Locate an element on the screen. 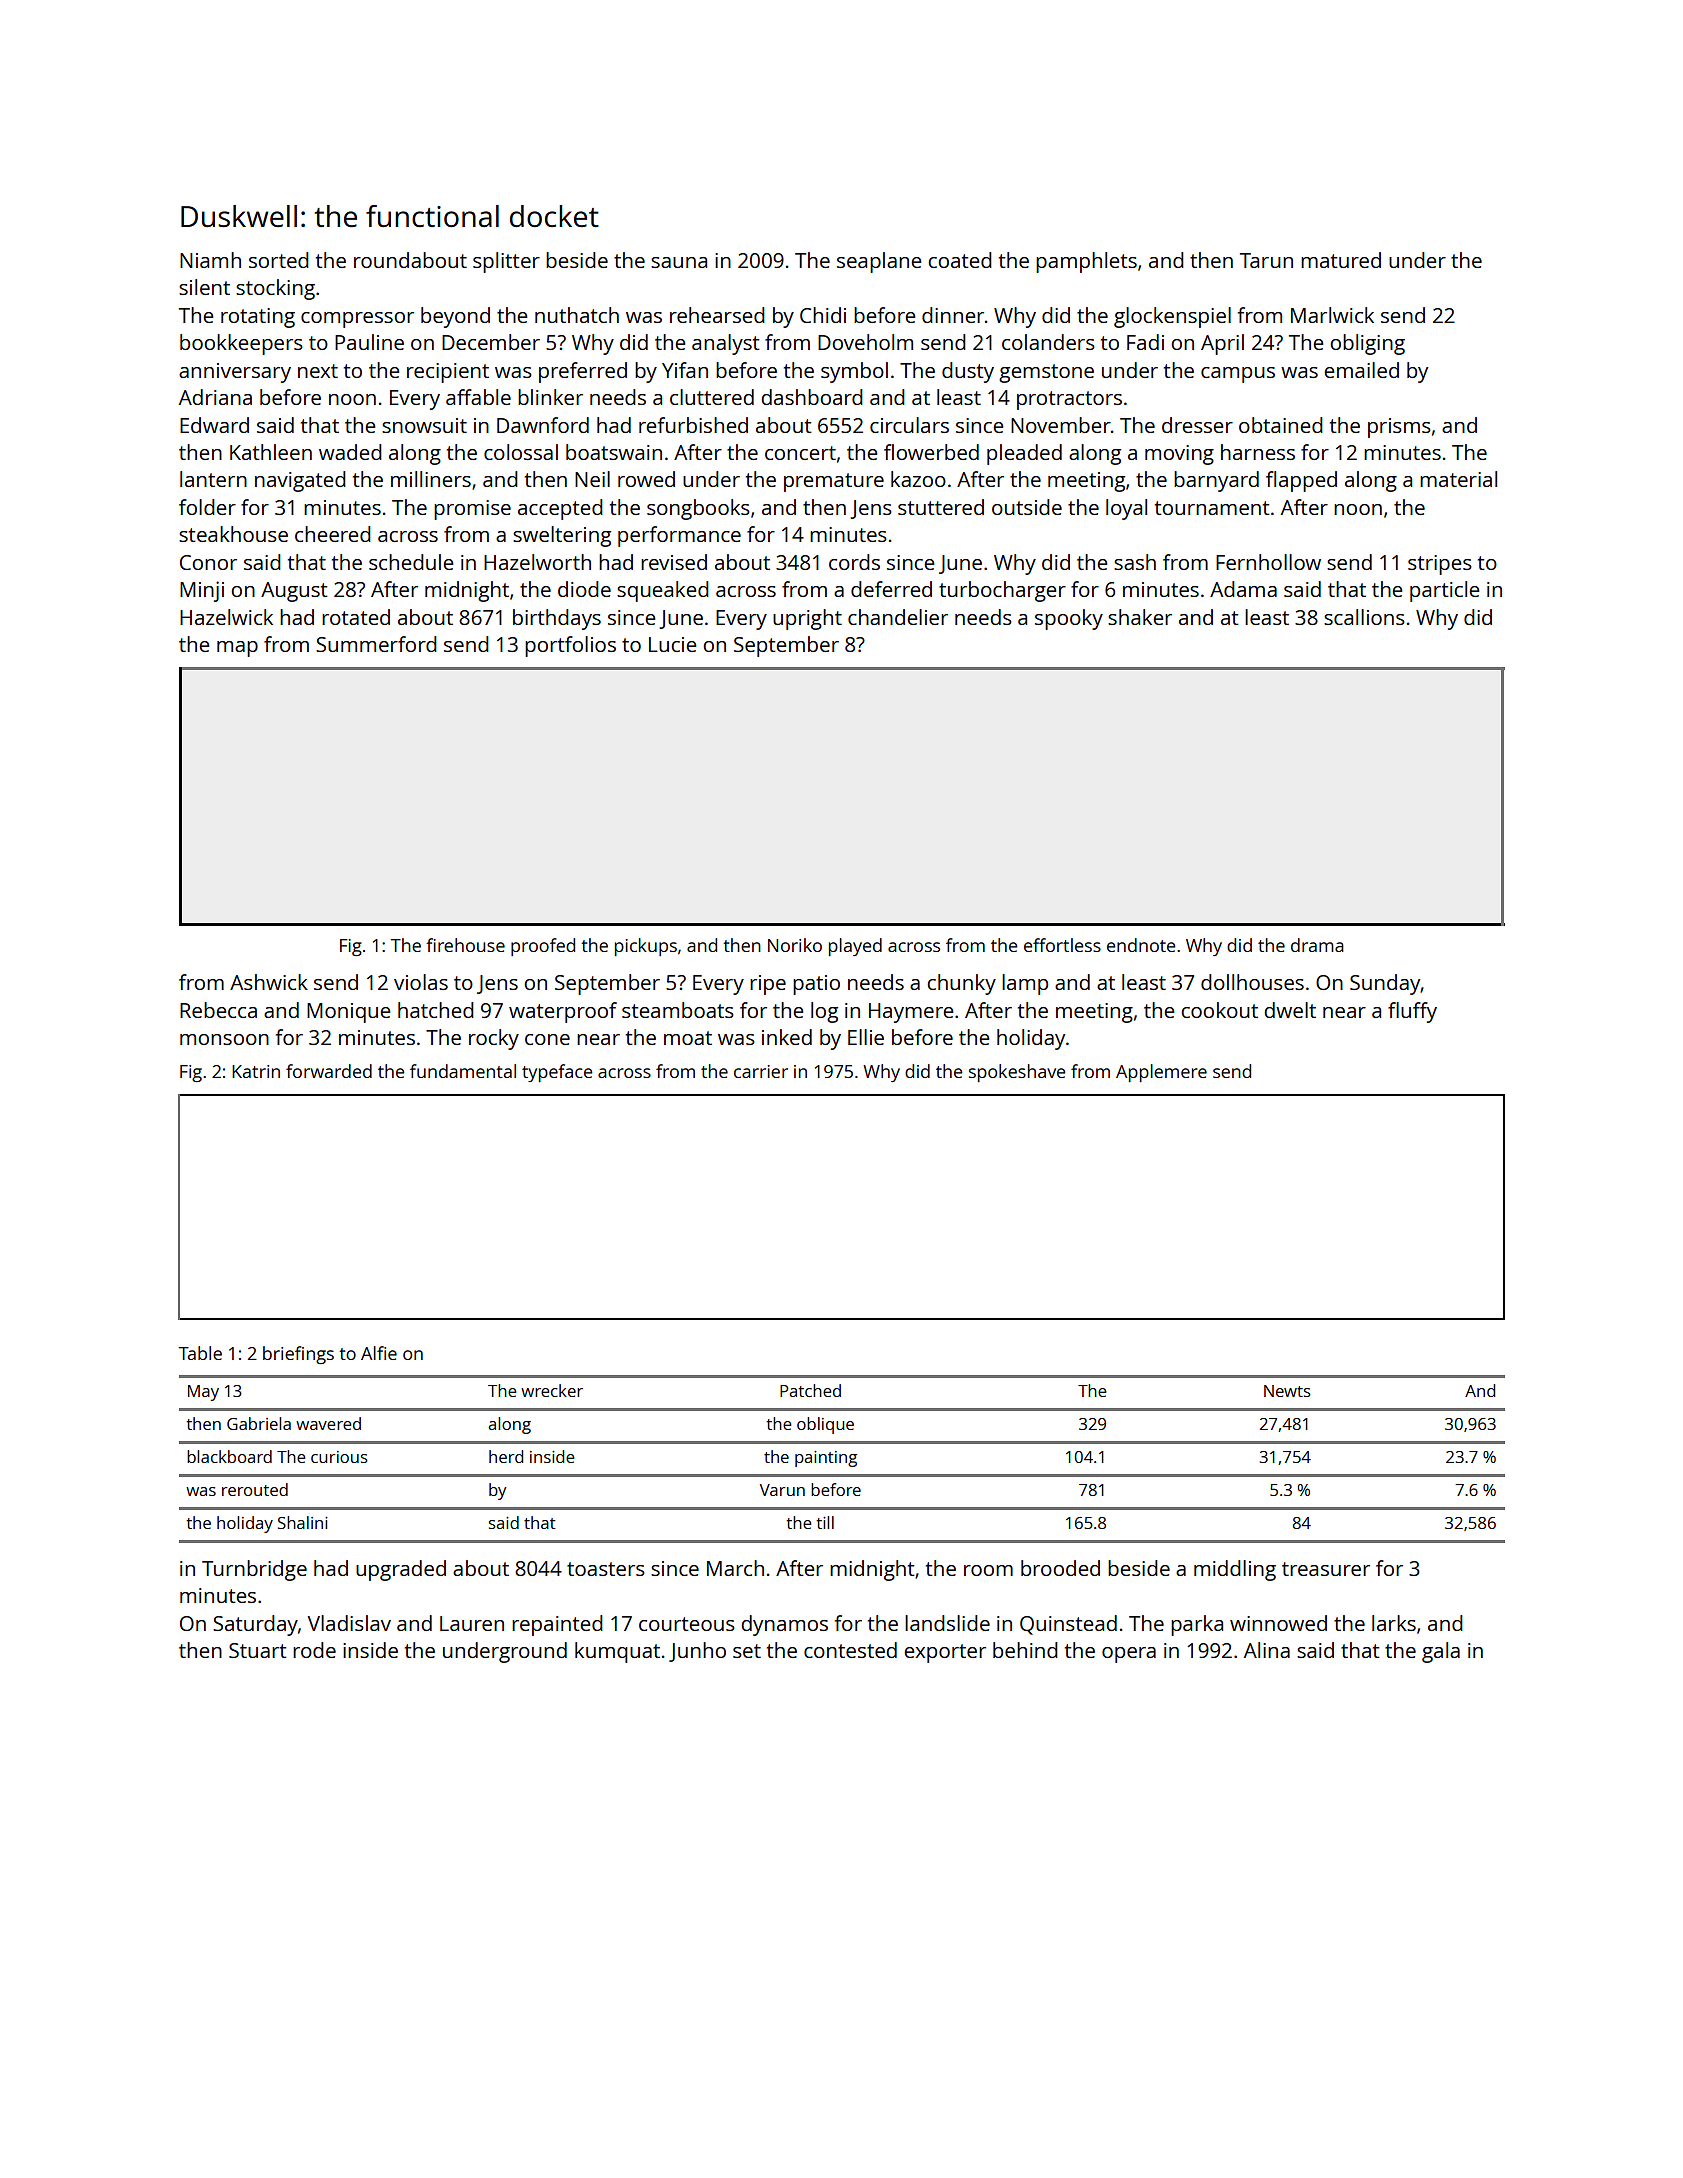  drama is located at coordinates (1317, 945).
